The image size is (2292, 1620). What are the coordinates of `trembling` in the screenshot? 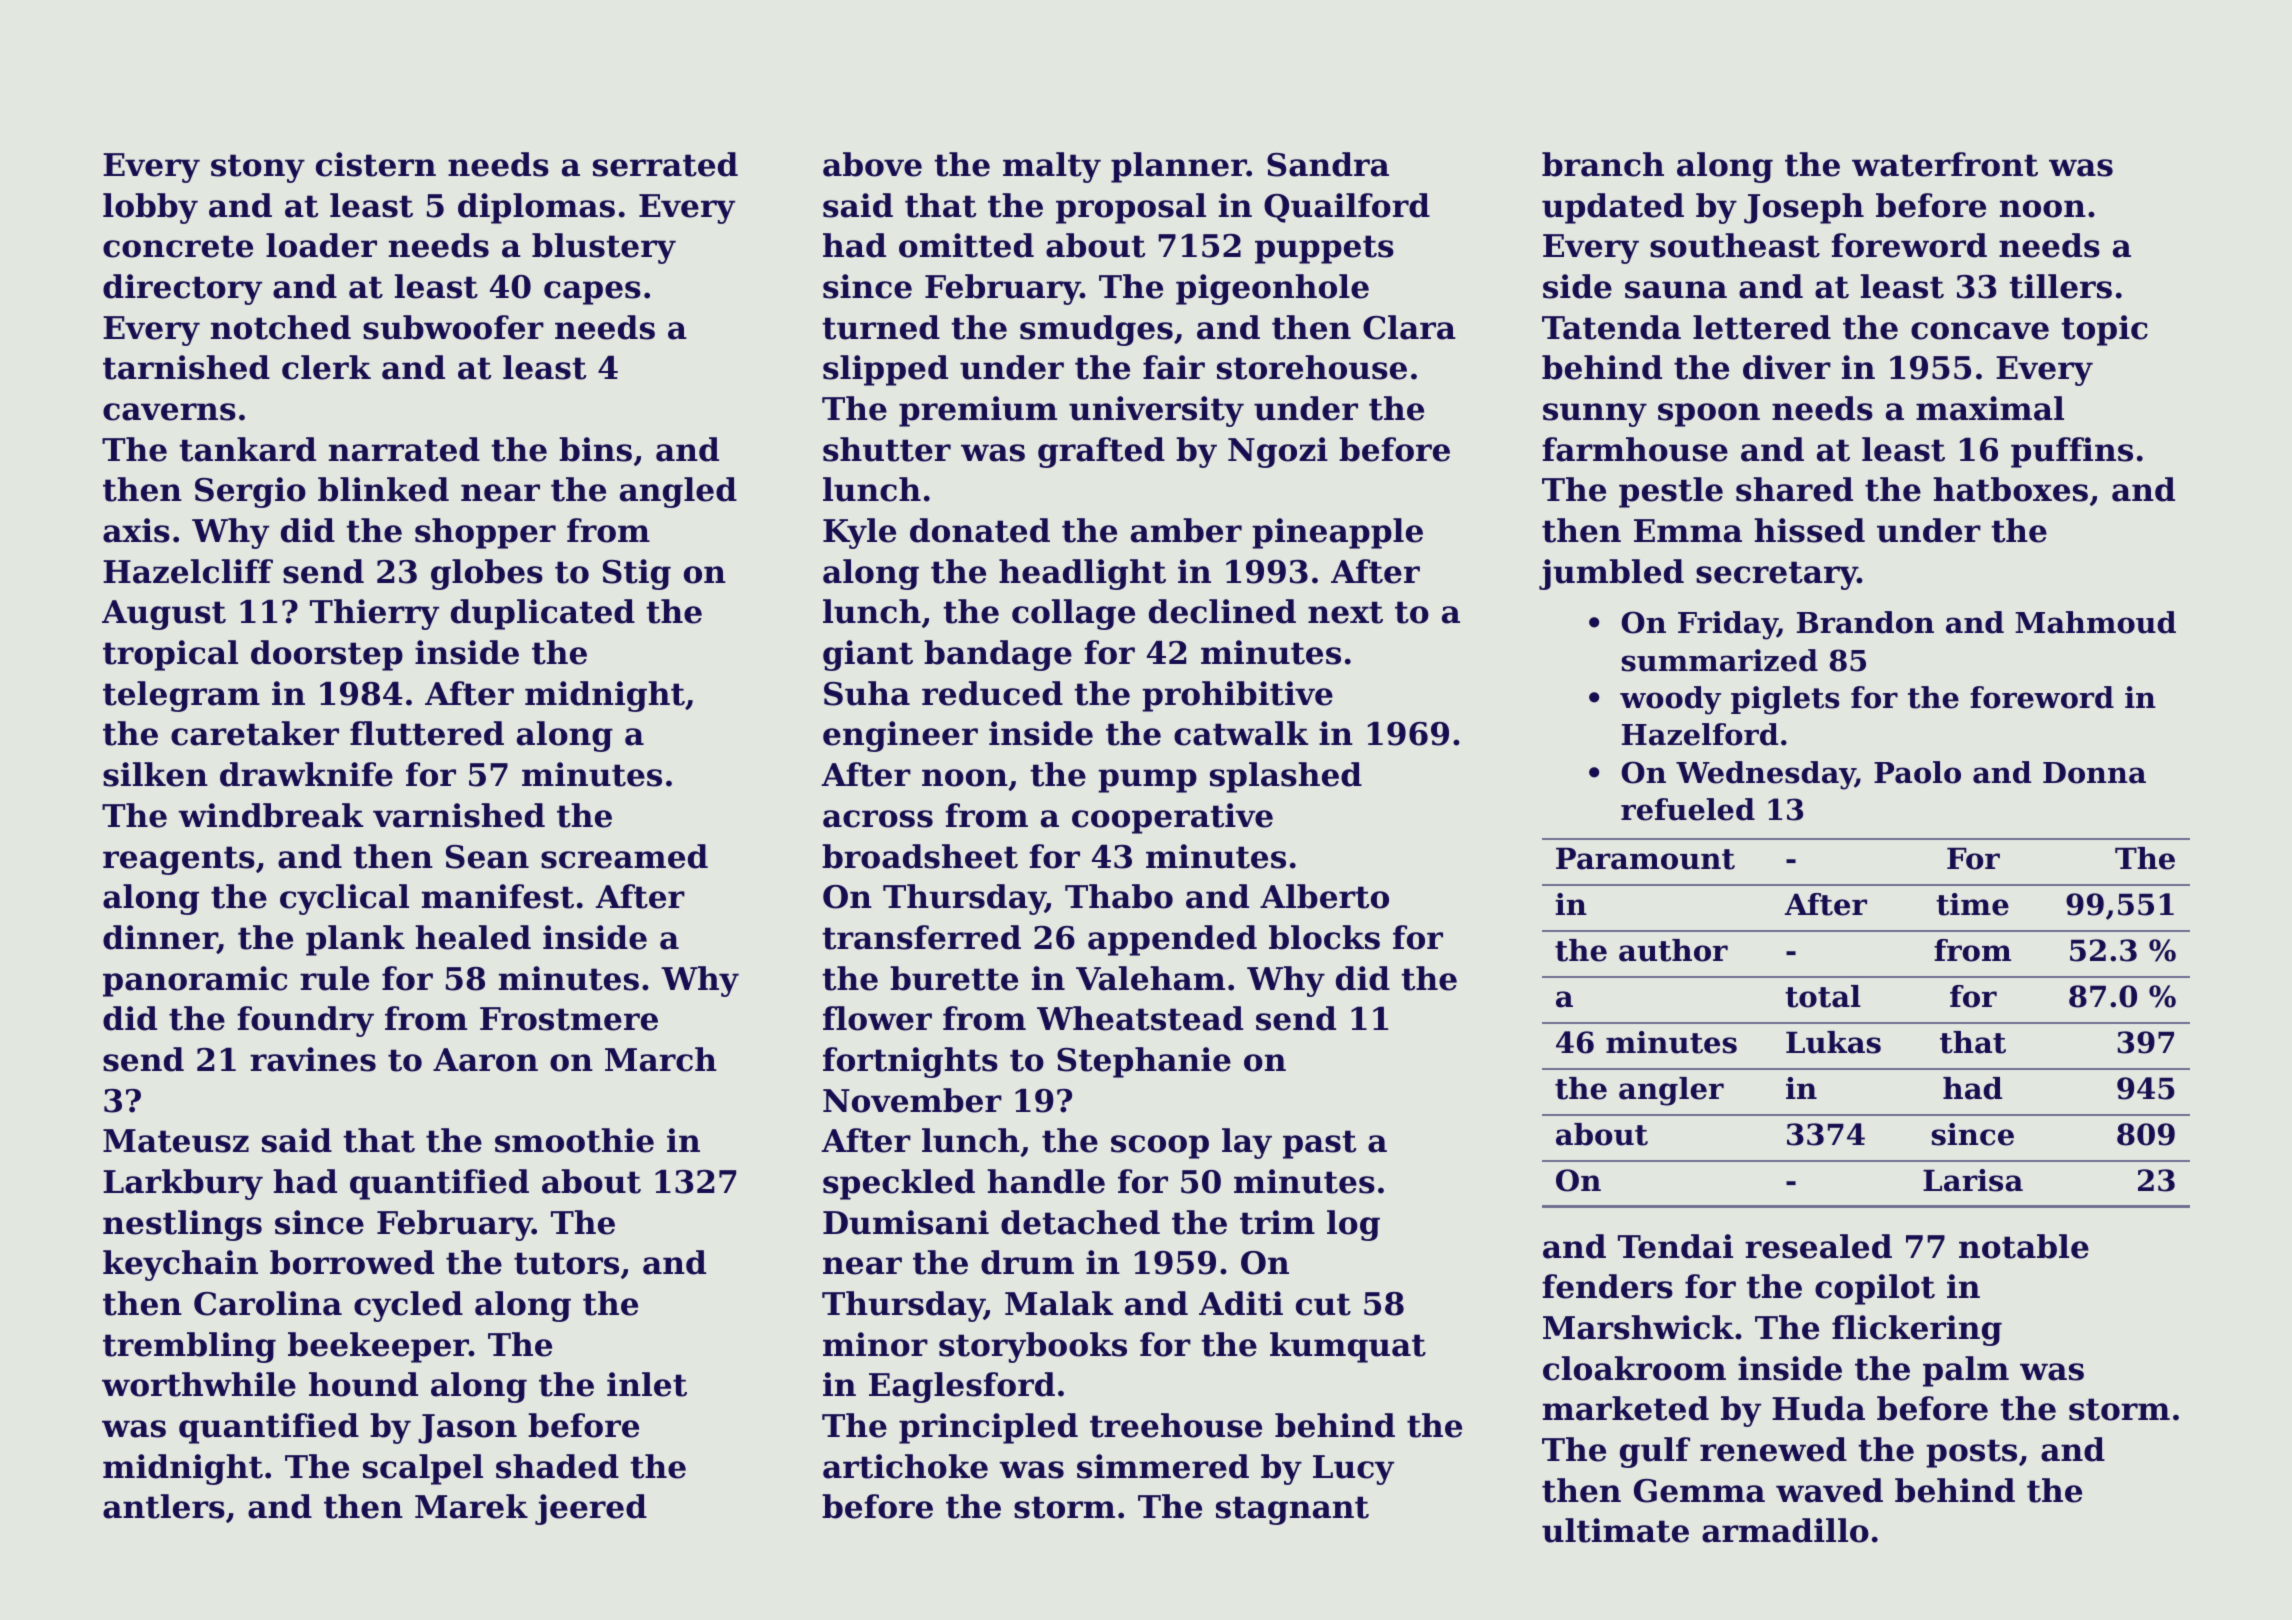 It's located at (189, 1347).
